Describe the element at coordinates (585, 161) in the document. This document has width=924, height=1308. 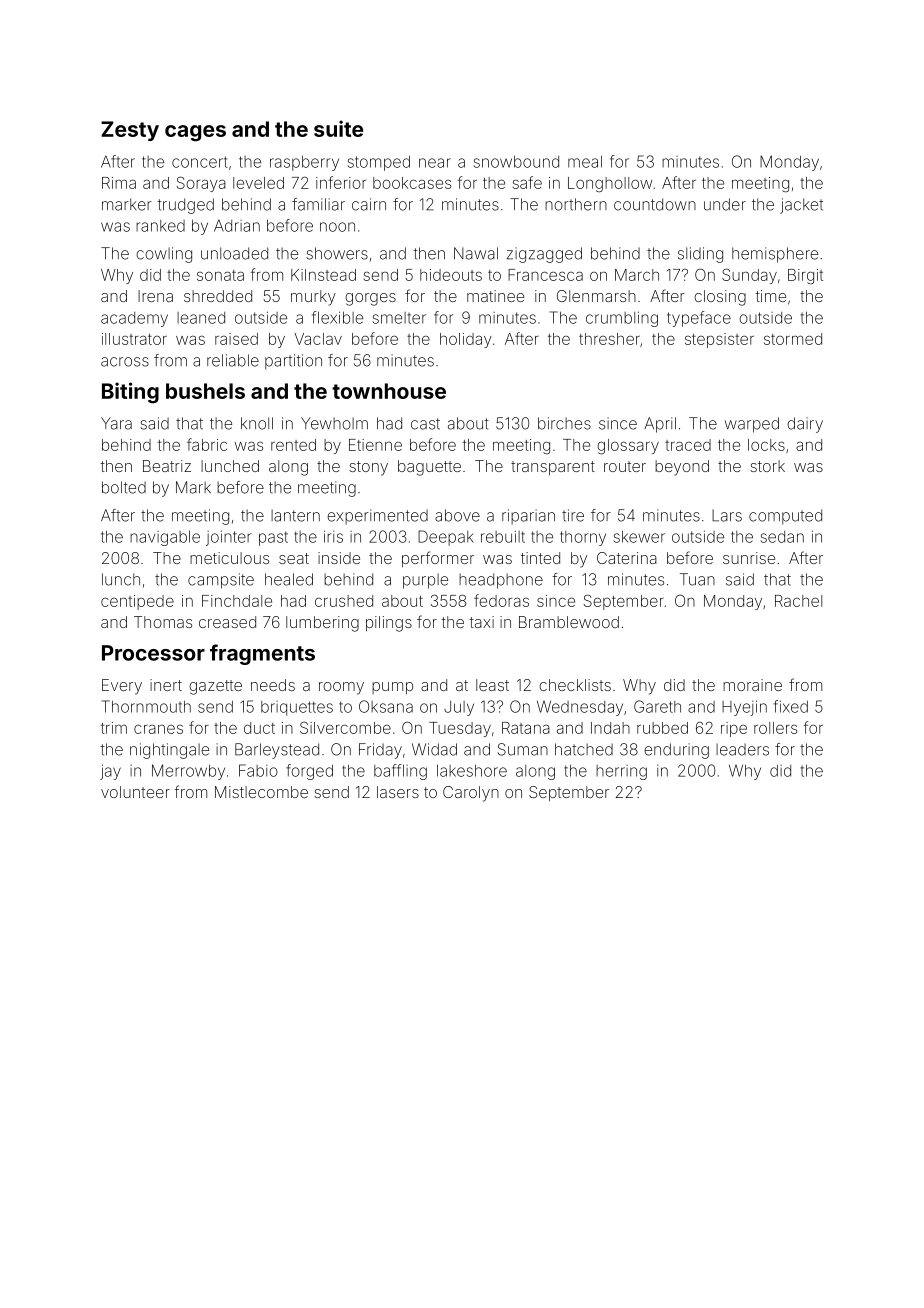
I see `meal` at that location.
